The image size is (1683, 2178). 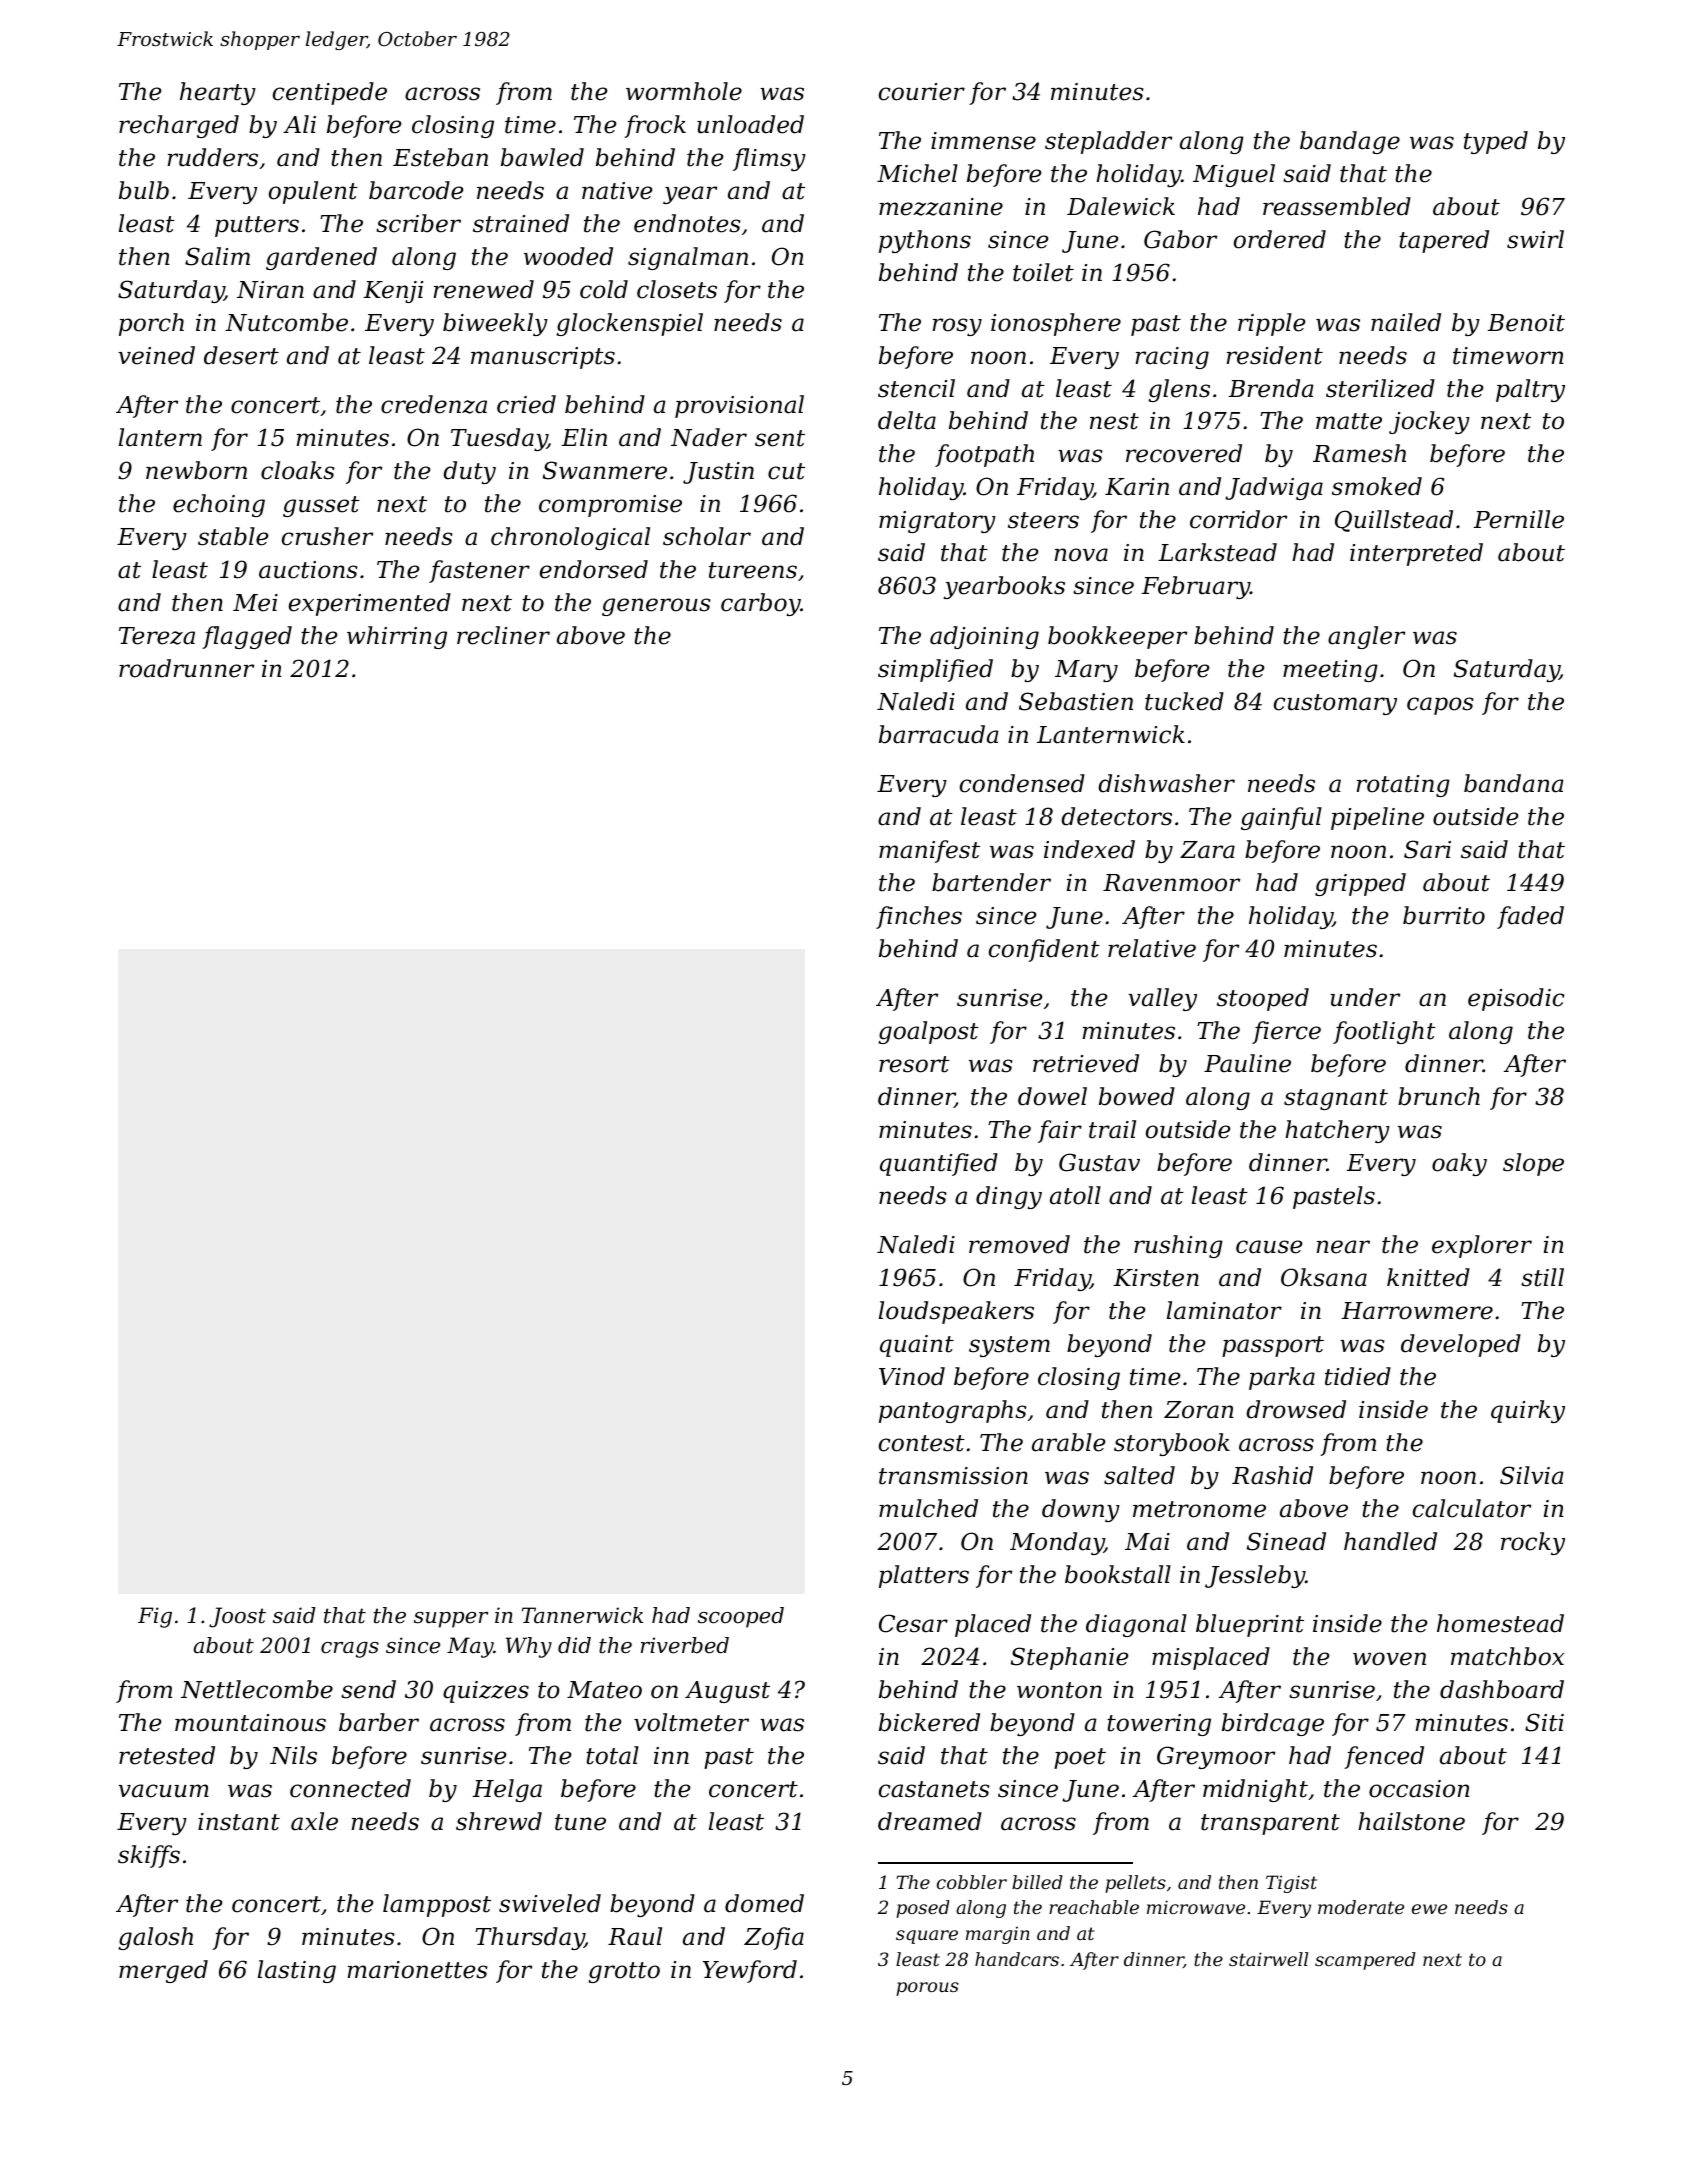 What do you see at coordinates (1439, 1096) in the screenshot?
I see `brunch` at bounding box center [1439, 1096].
